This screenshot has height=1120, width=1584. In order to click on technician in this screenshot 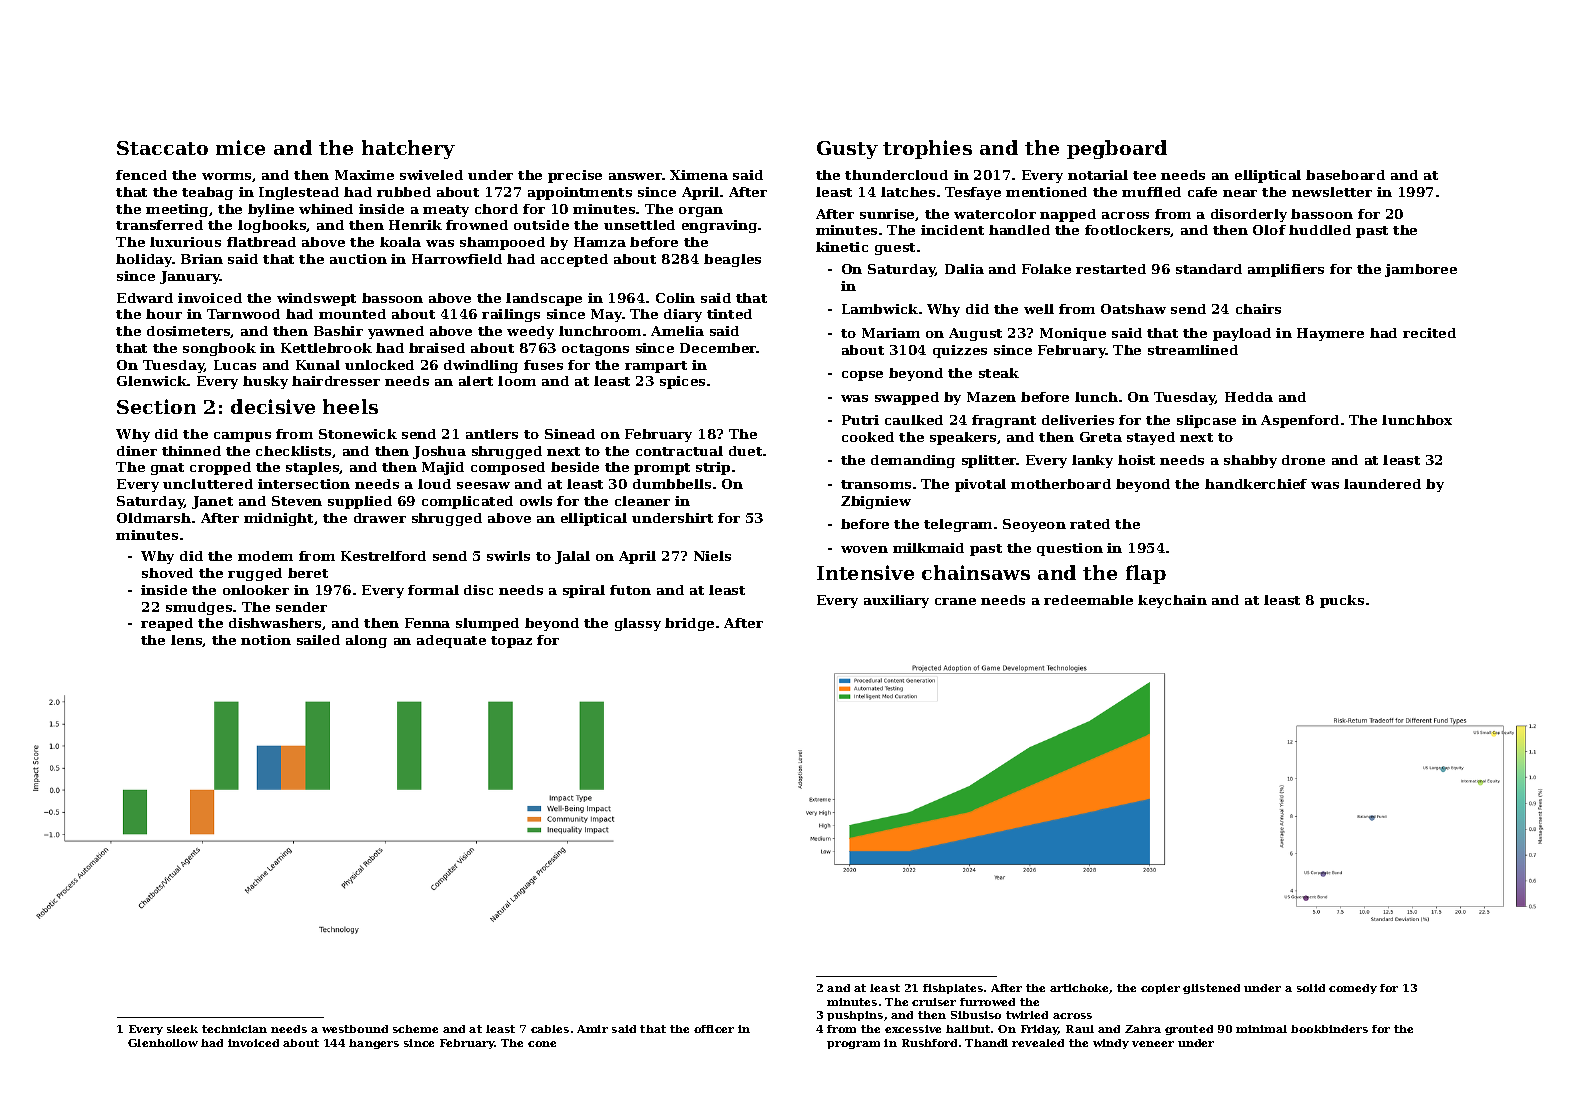, I will do `click(234, 1029)`.
